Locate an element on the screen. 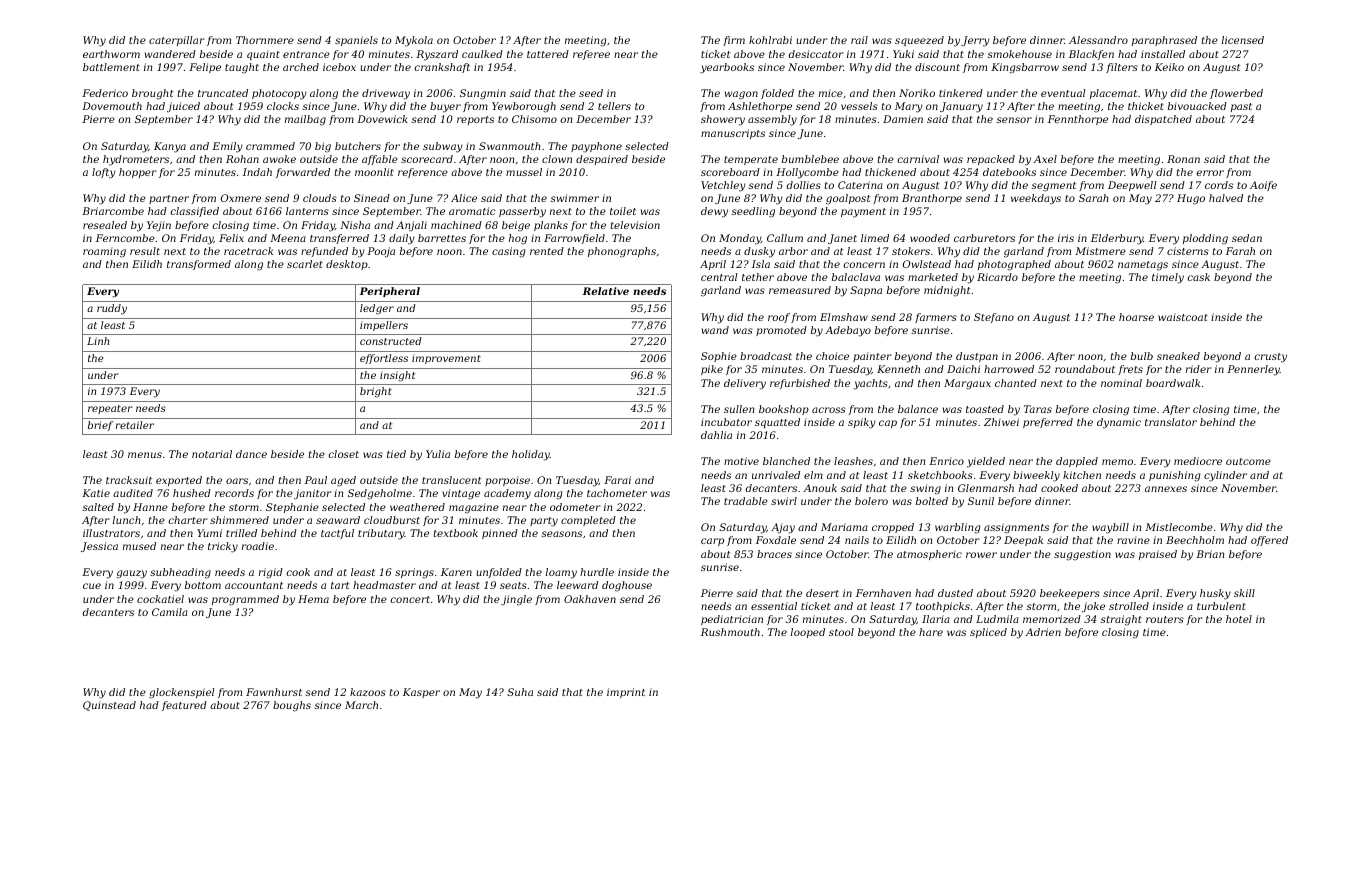 Image resolution: width=1372 pixels, height=887 pixels. cisterns is located at coordinates (1188, 251).
